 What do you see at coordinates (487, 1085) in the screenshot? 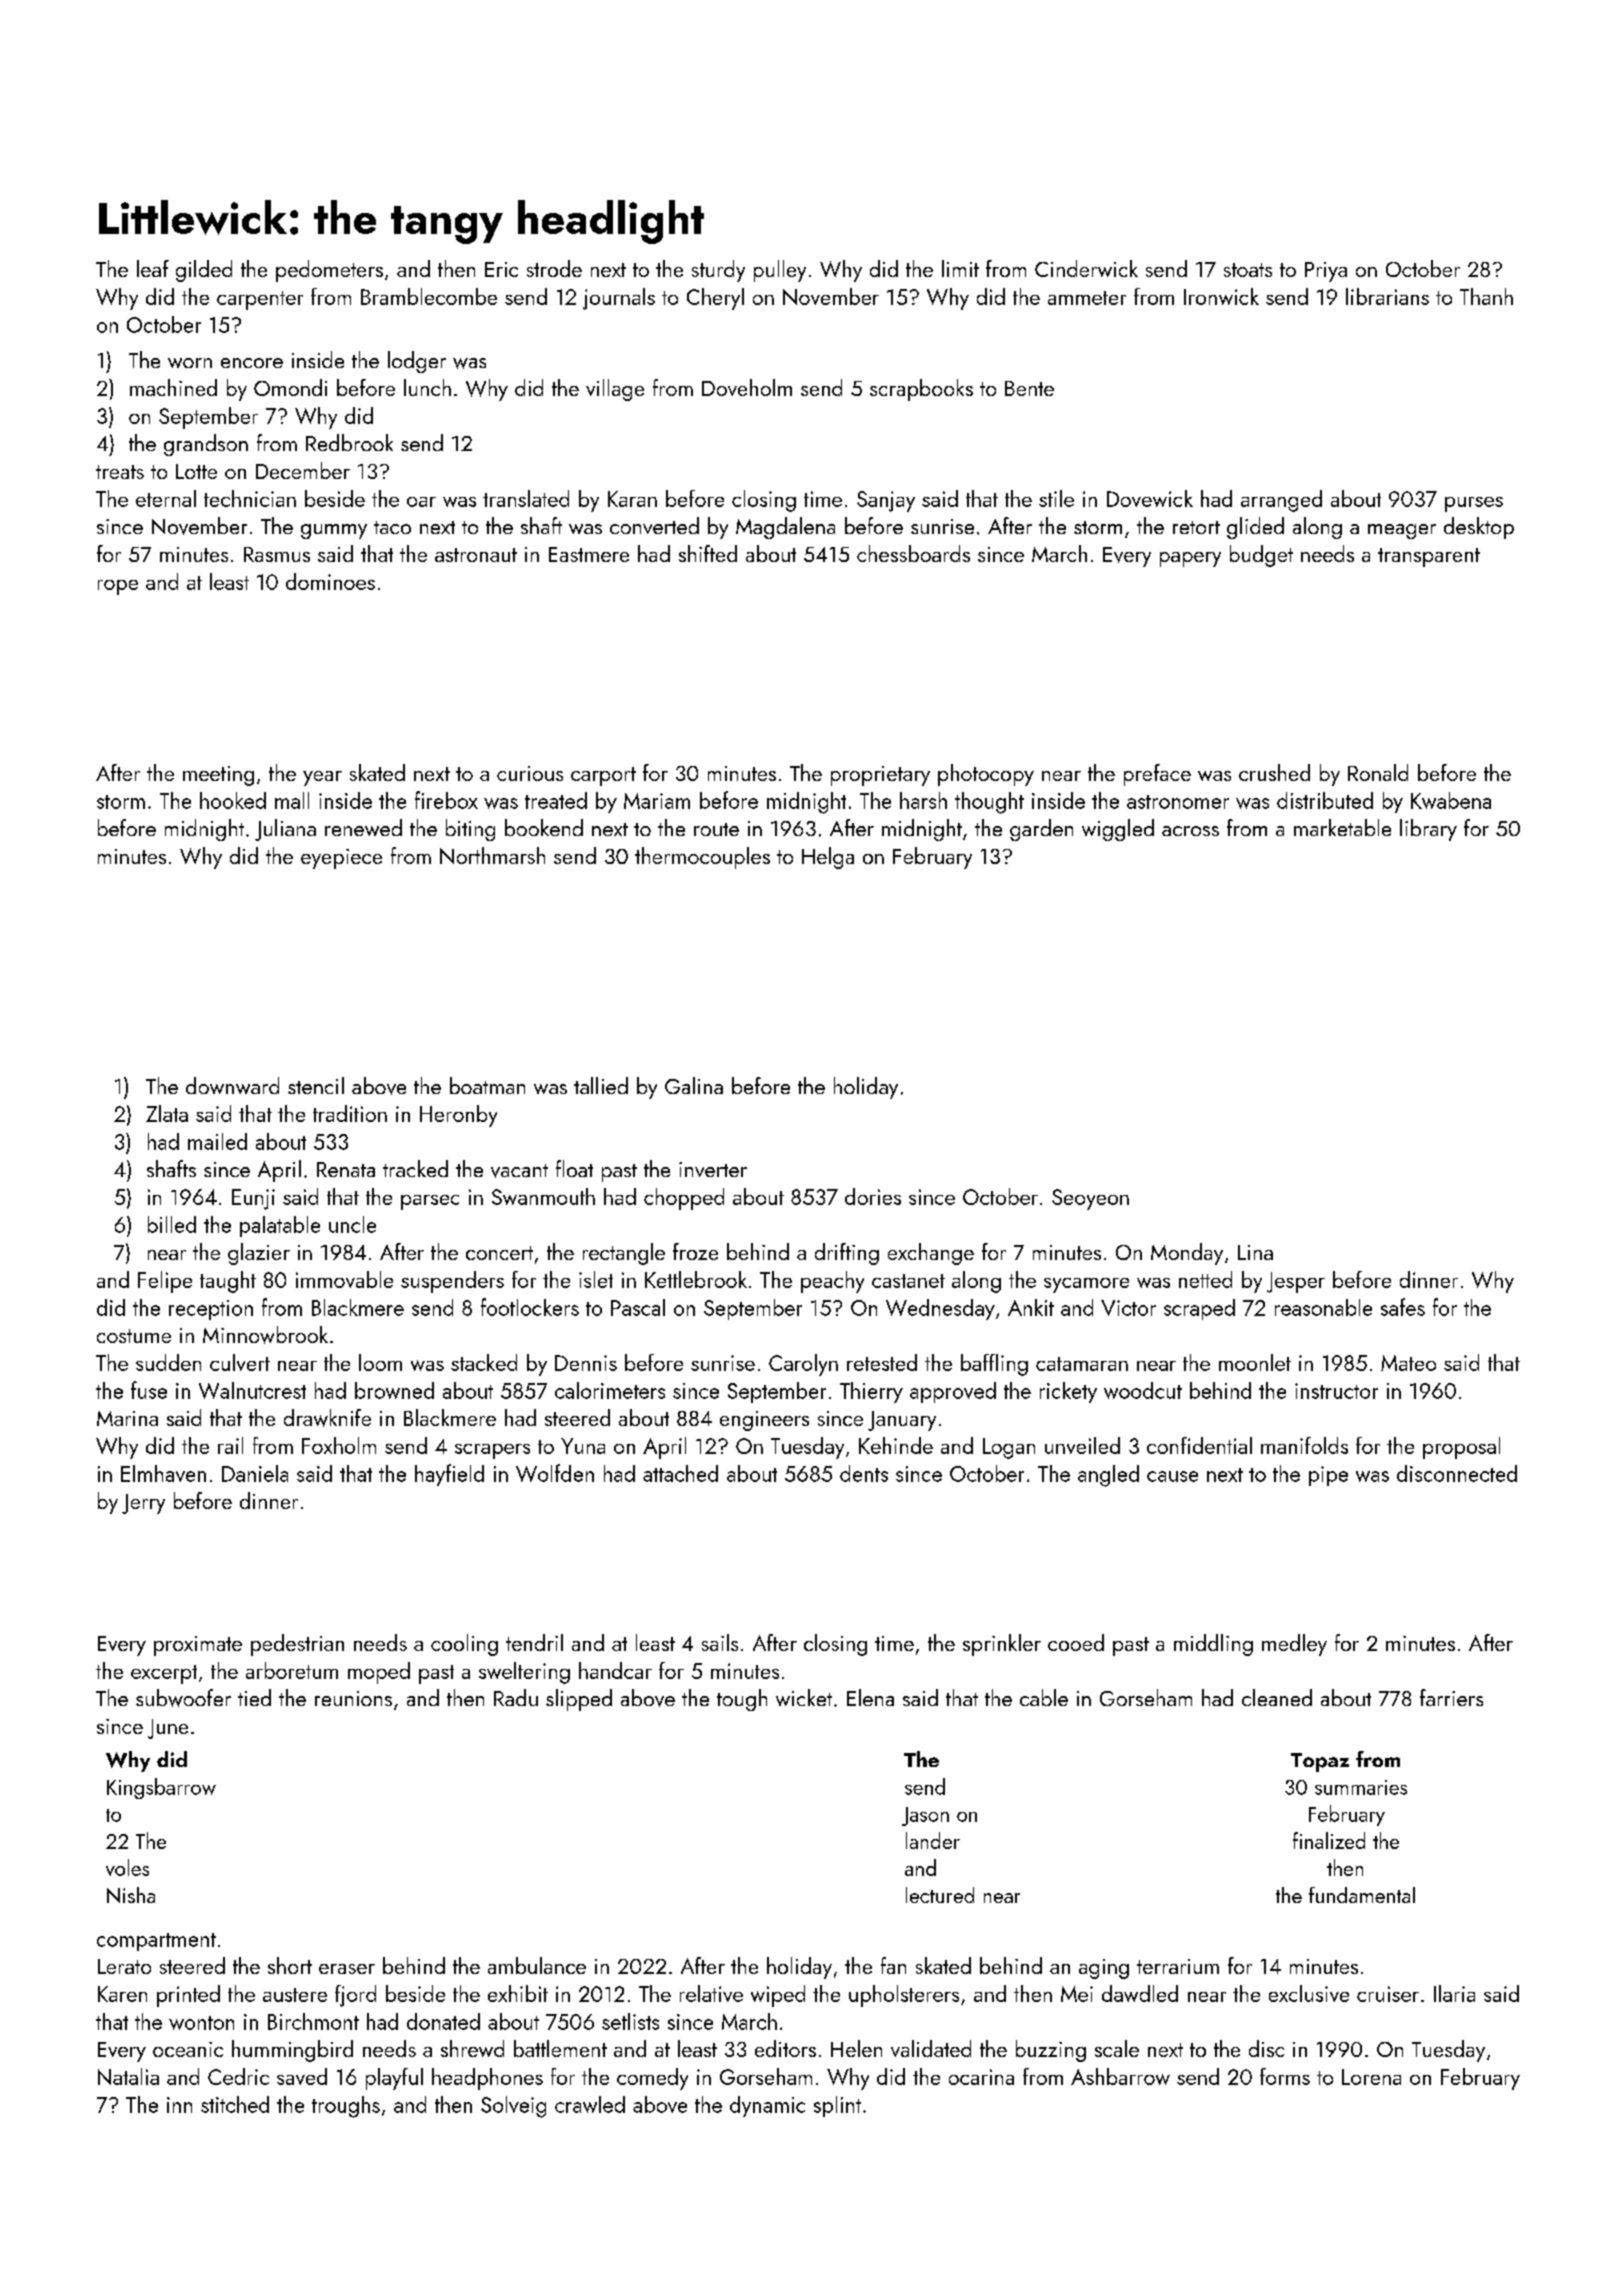
I see `boatman` at bounding box center [487, 1085].
